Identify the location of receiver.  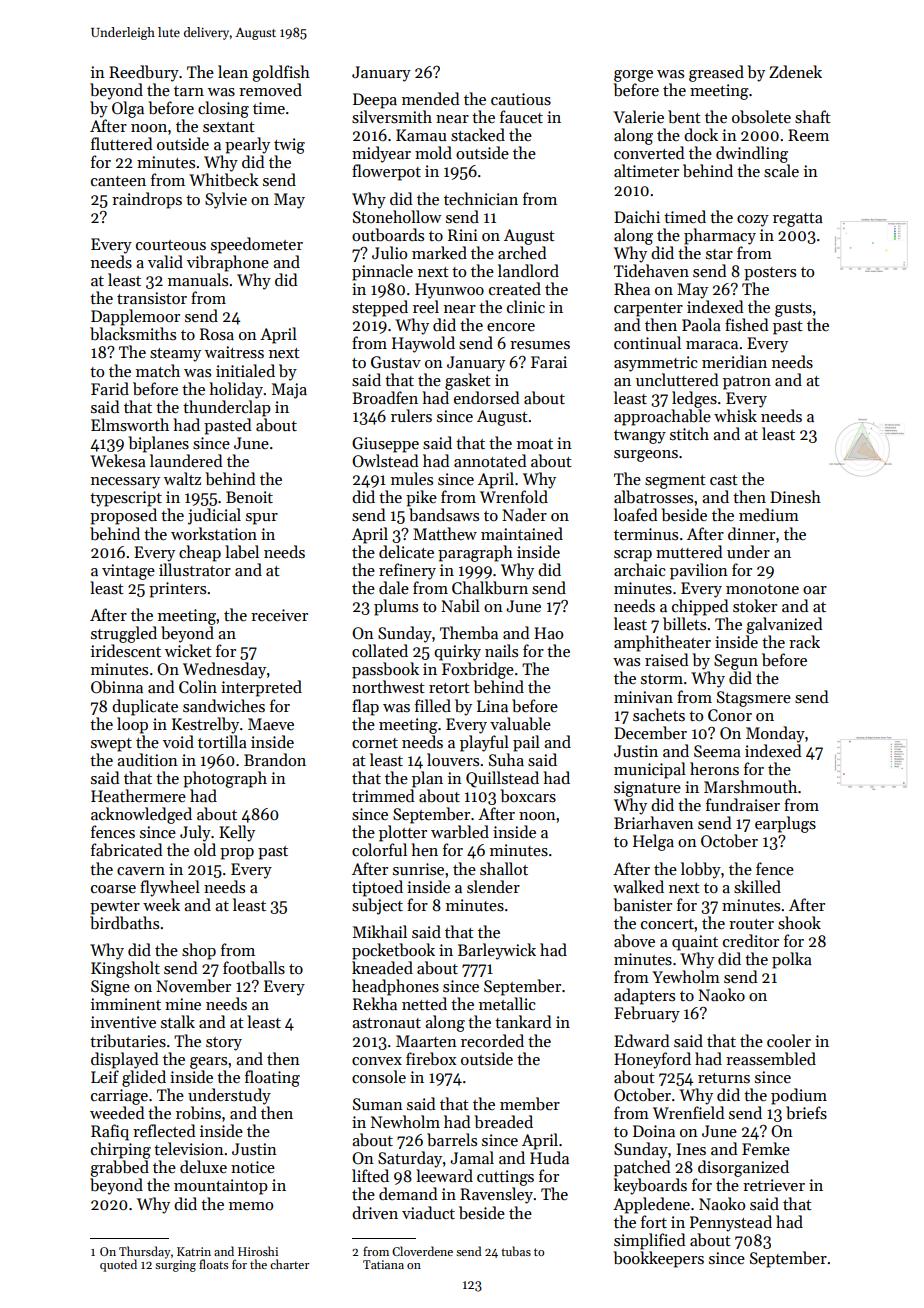
(279, 615).
